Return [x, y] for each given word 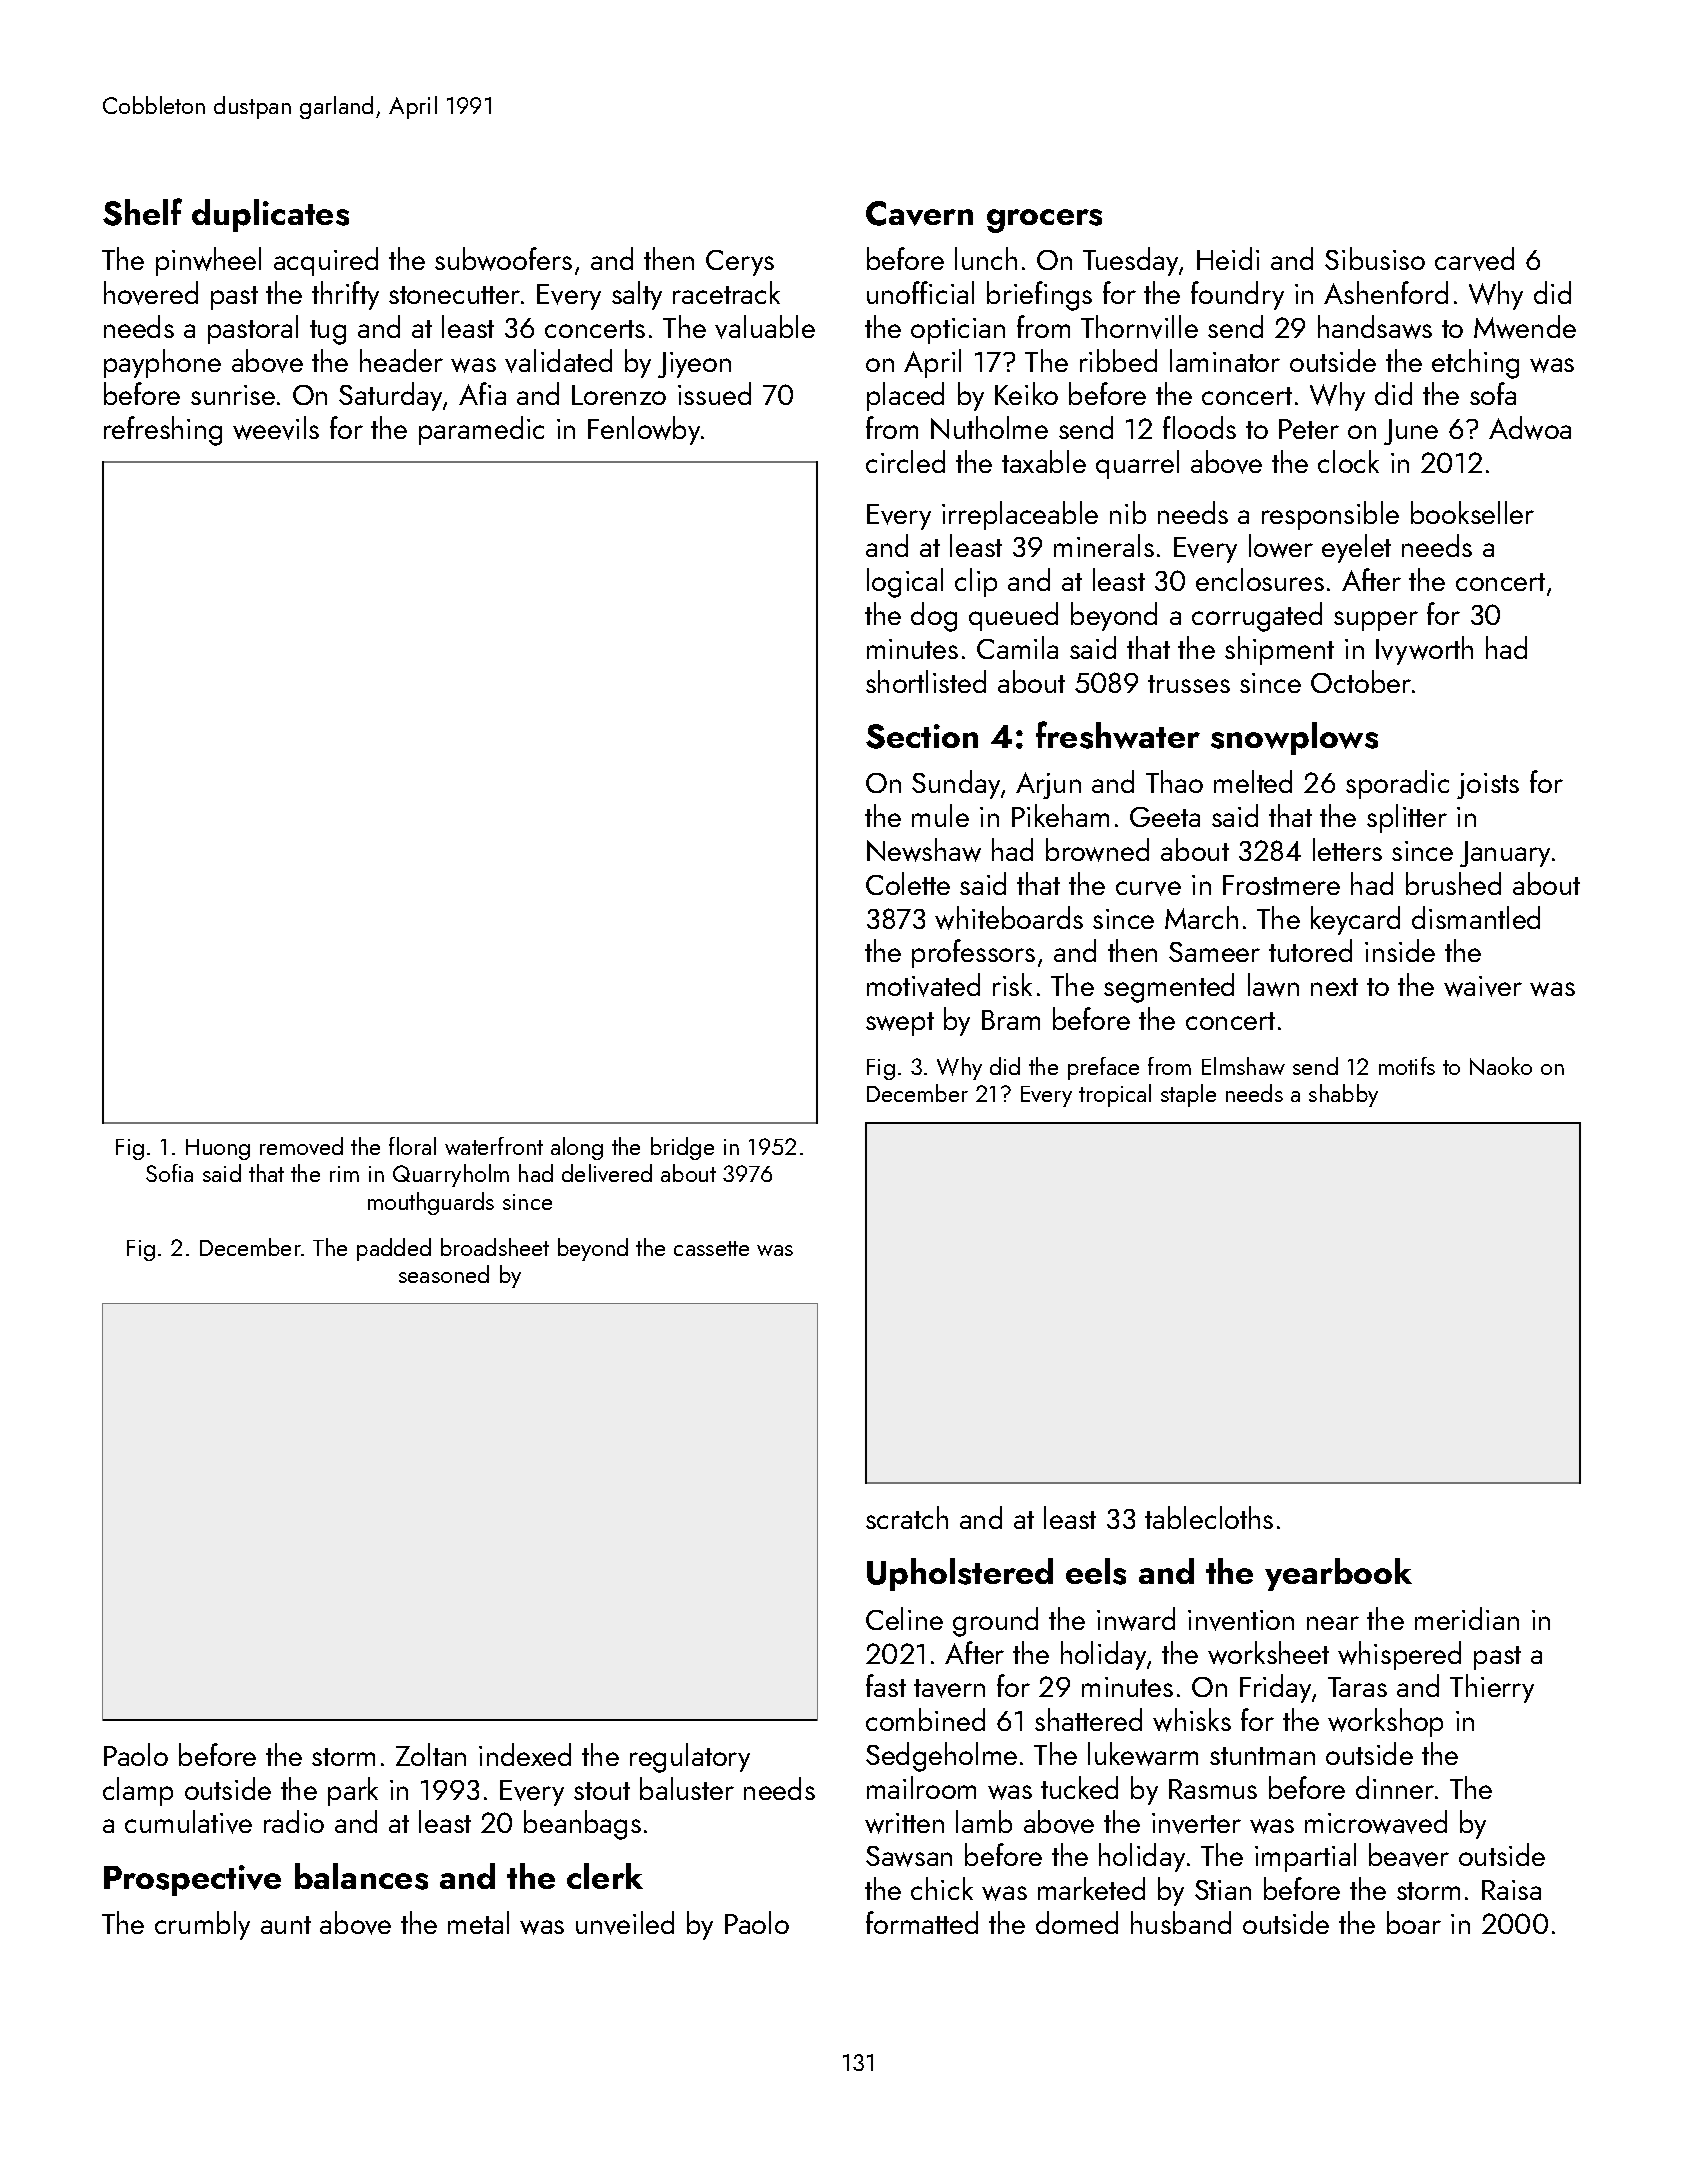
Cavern [919, 213]
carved [1474, 259]
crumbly [202, 1925]
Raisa [1511, 1890]
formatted [922, 1922]
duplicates [270, 215]
